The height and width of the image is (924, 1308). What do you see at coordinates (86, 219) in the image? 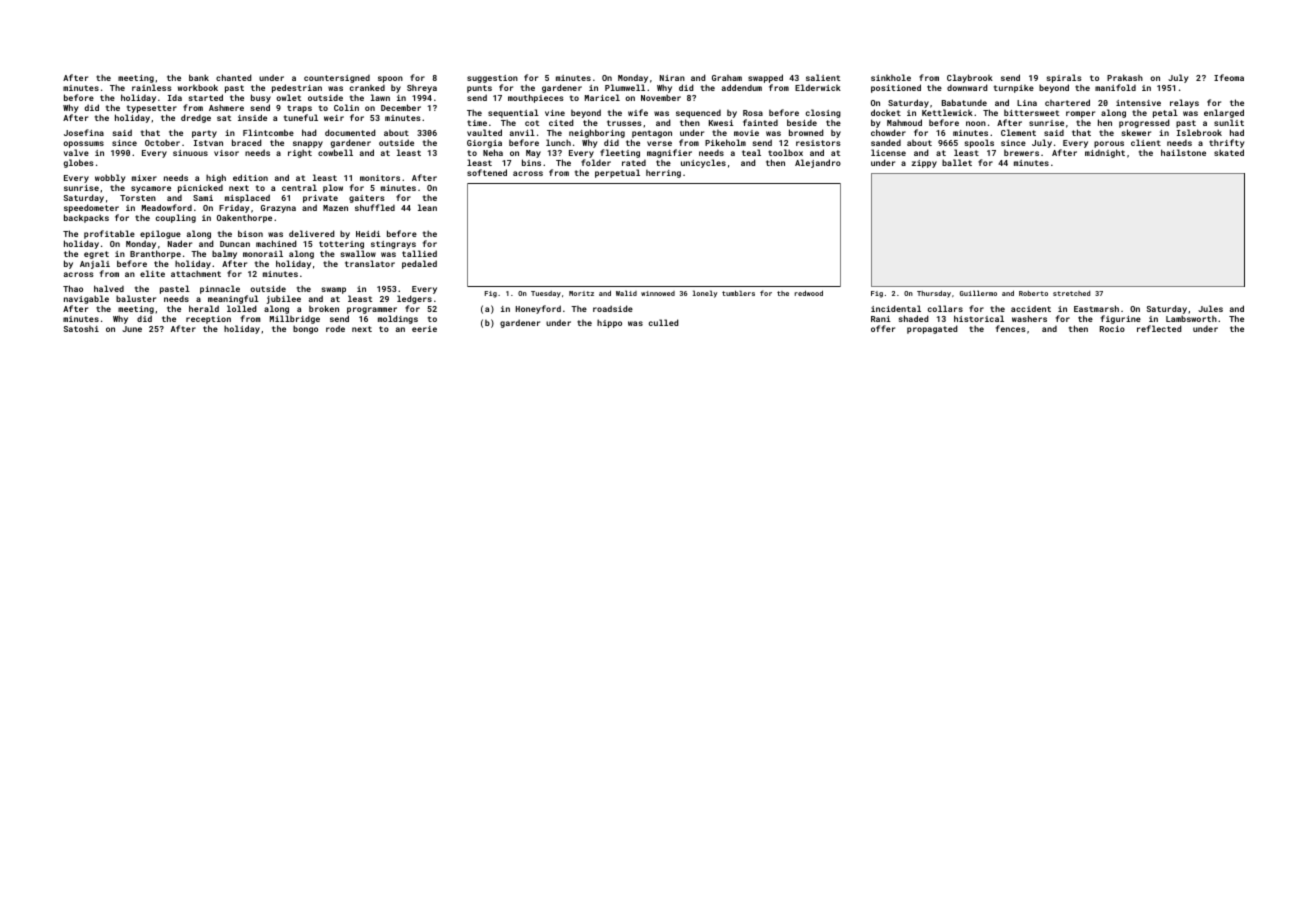
I see `backpacks` at bounding box center [86, 219].
